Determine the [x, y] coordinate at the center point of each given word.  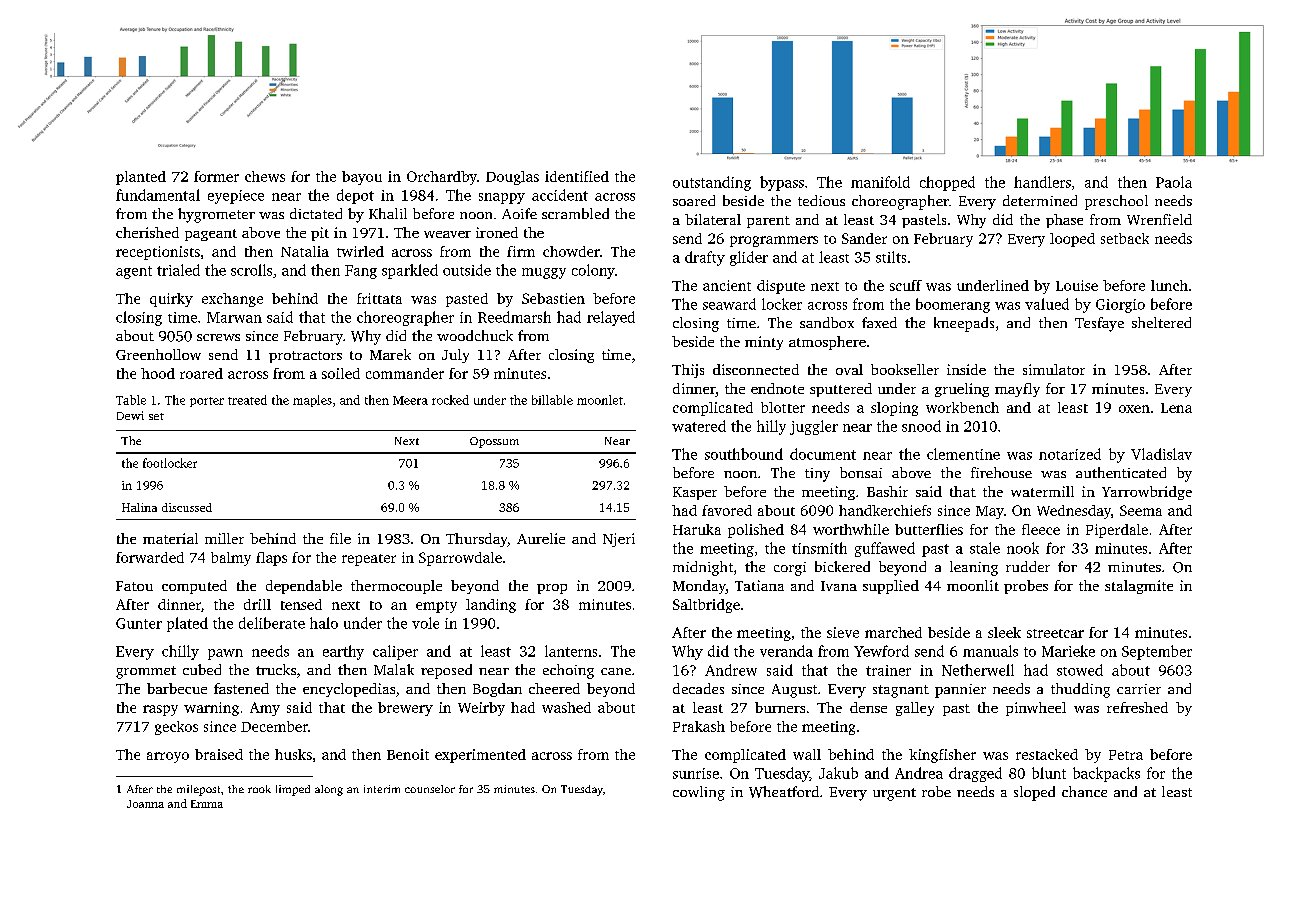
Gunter [139, 623]
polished [756, 531]
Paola [1174, 182]
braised [219, 754]
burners [780, 707]
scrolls [251, 270]
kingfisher [942, 756]
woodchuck [475, 335]
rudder [1028, 566]
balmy [231, 559]
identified [577, 176]
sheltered [1161, 322]
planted [141, 178]
